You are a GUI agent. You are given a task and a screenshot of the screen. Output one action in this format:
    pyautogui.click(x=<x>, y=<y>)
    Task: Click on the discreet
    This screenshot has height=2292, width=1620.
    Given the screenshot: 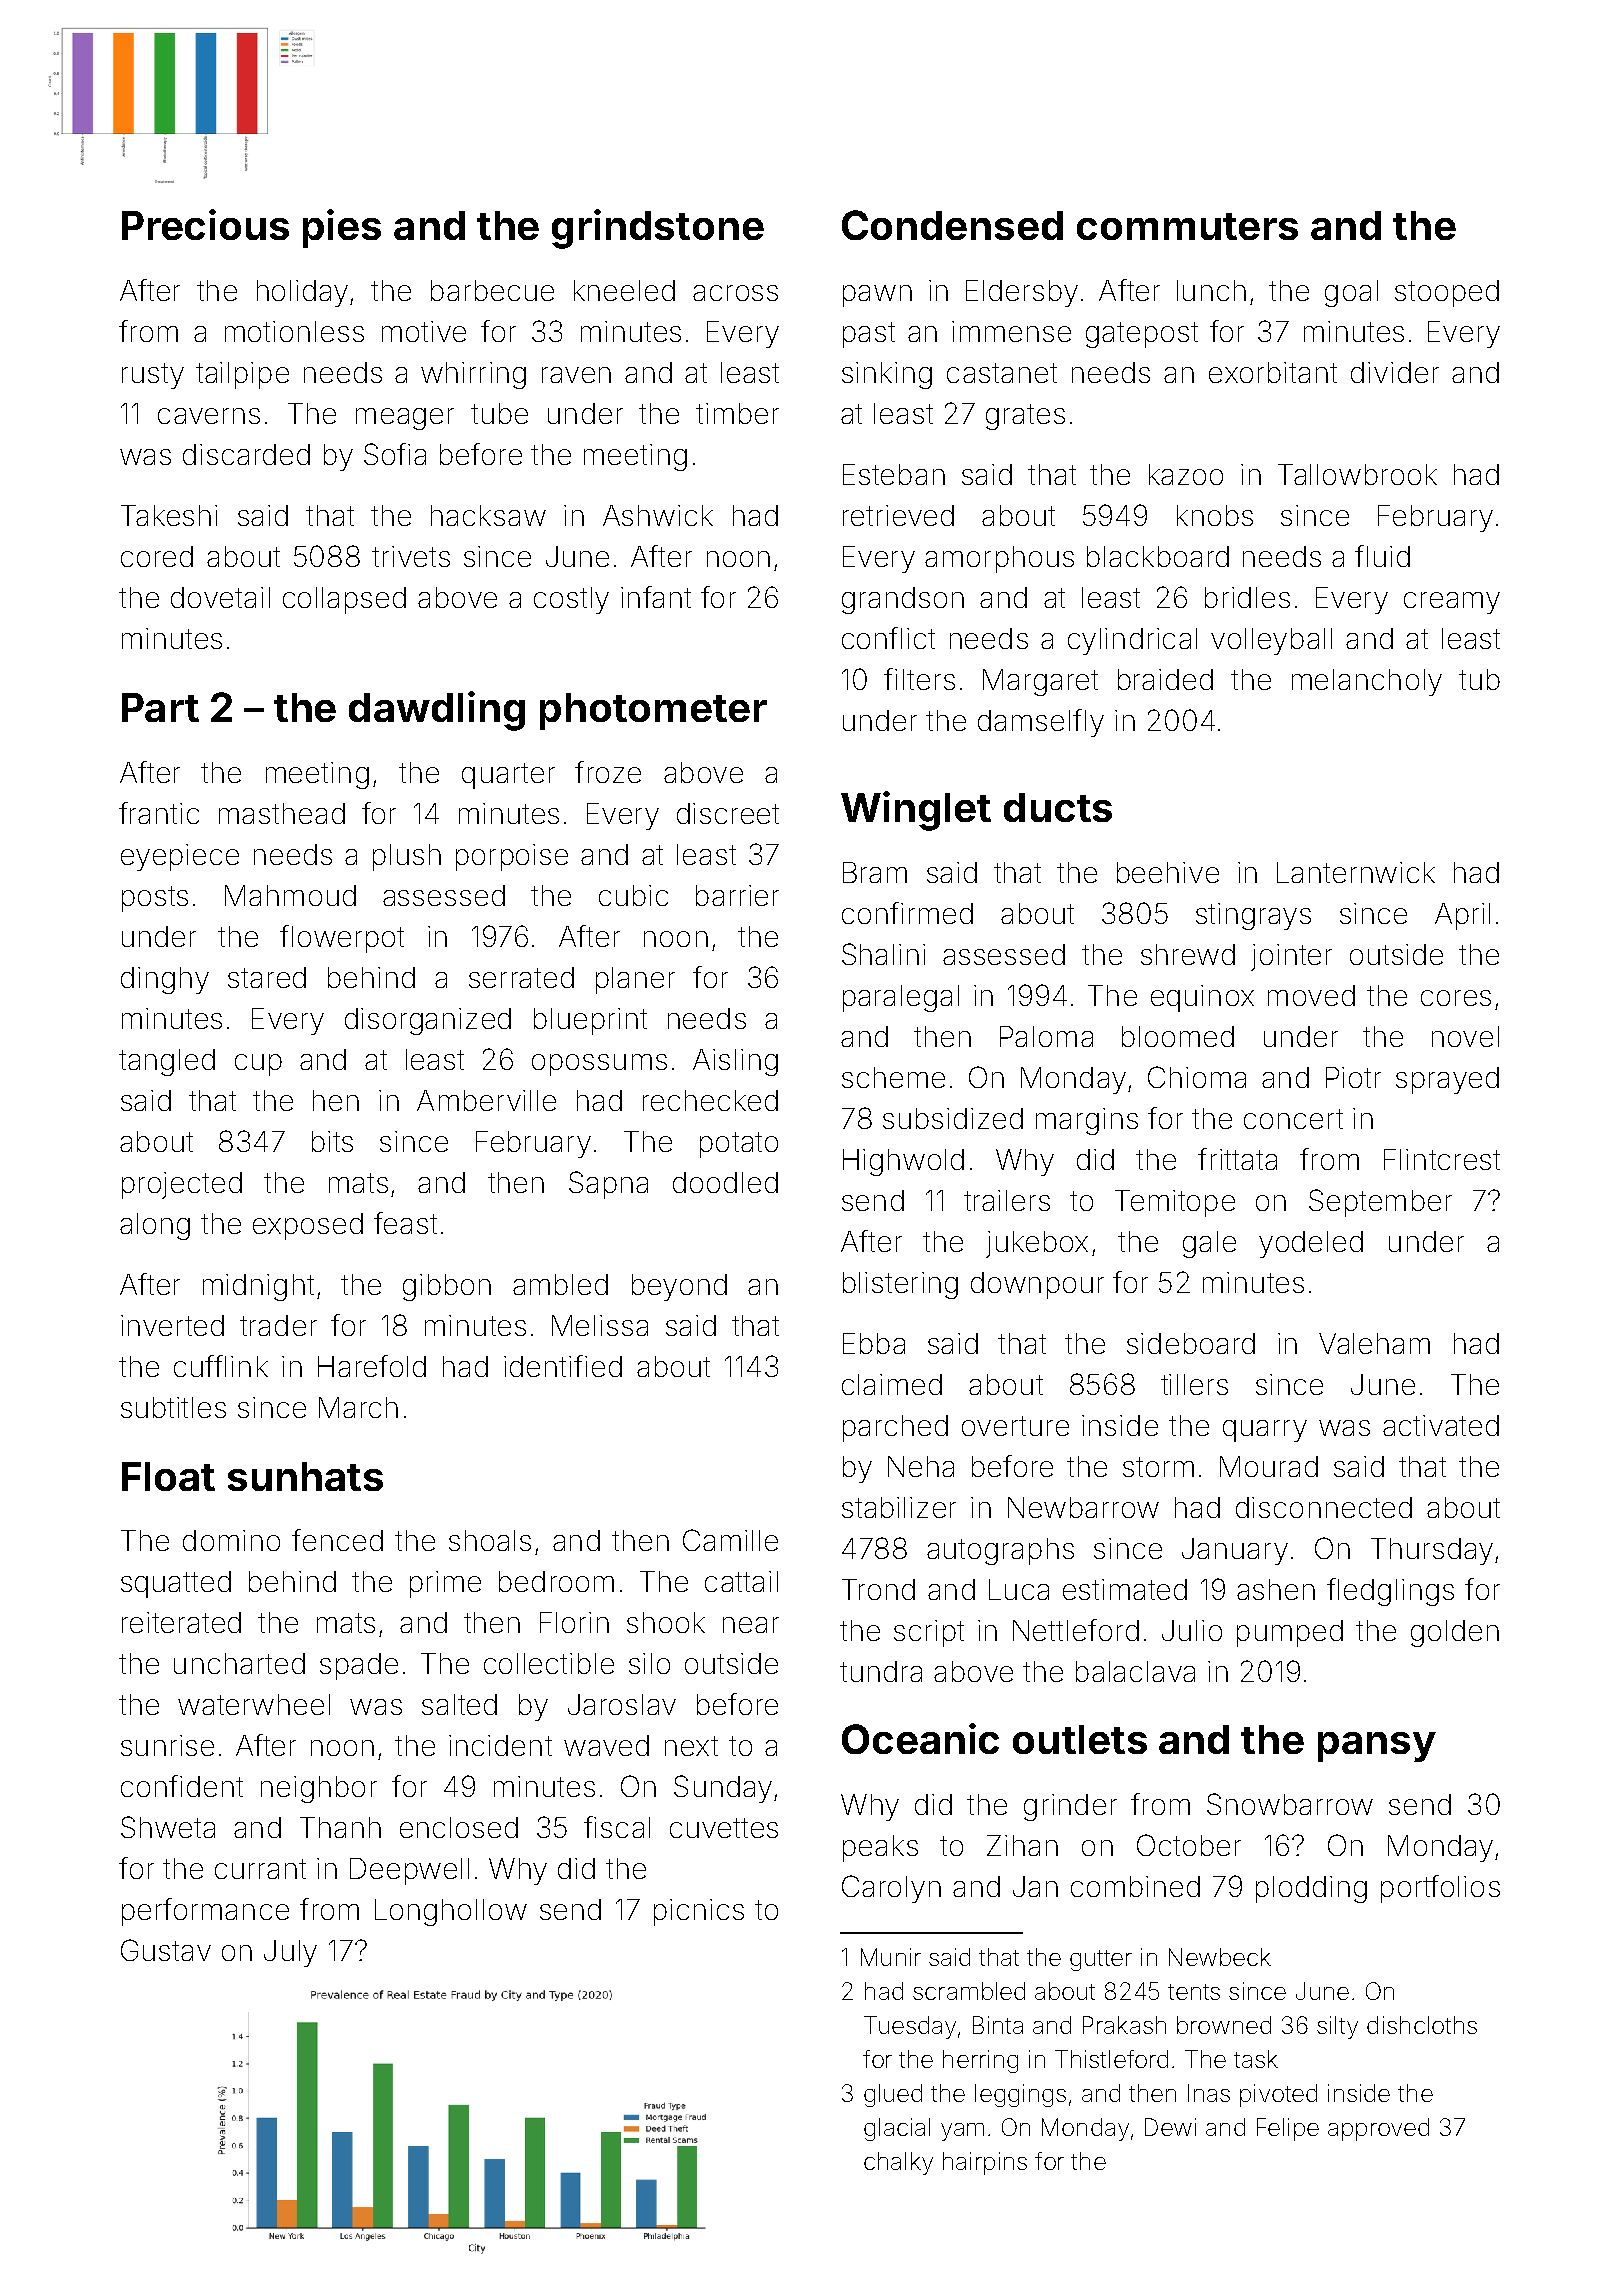 What is the action you would take?
    pyautogui.click(x=728, y=813)
